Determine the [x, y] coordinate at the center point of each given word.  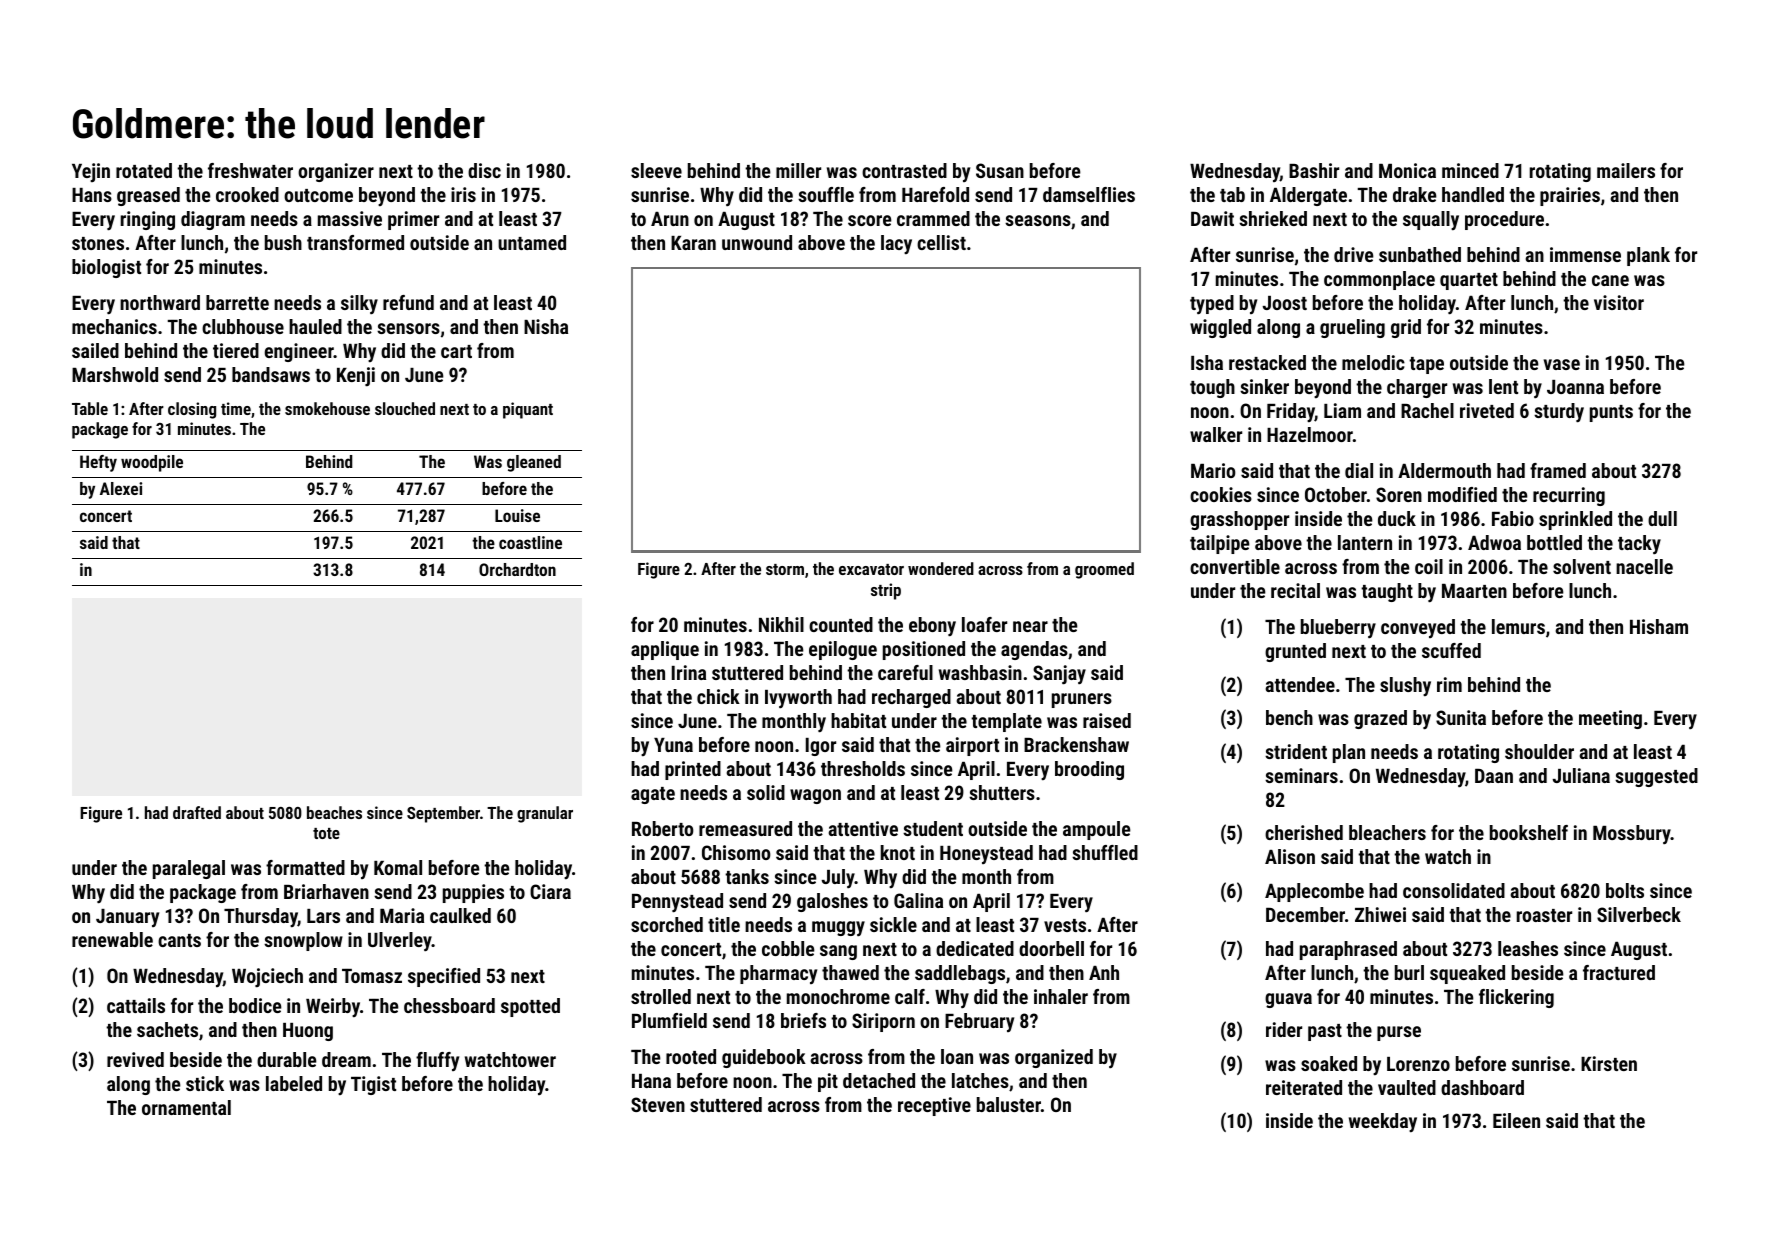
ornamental [186, 1107]
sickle [893, 924]
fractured [1619, 972]
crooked [247, 194]
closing [192, 410]
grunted [1295, 652]
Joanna [1575, 387]
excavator [871, 569]
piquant [528, 410]
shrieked [1273, 218]
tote [326, 833]
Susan [1000, 170]
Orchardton [517, 569]
